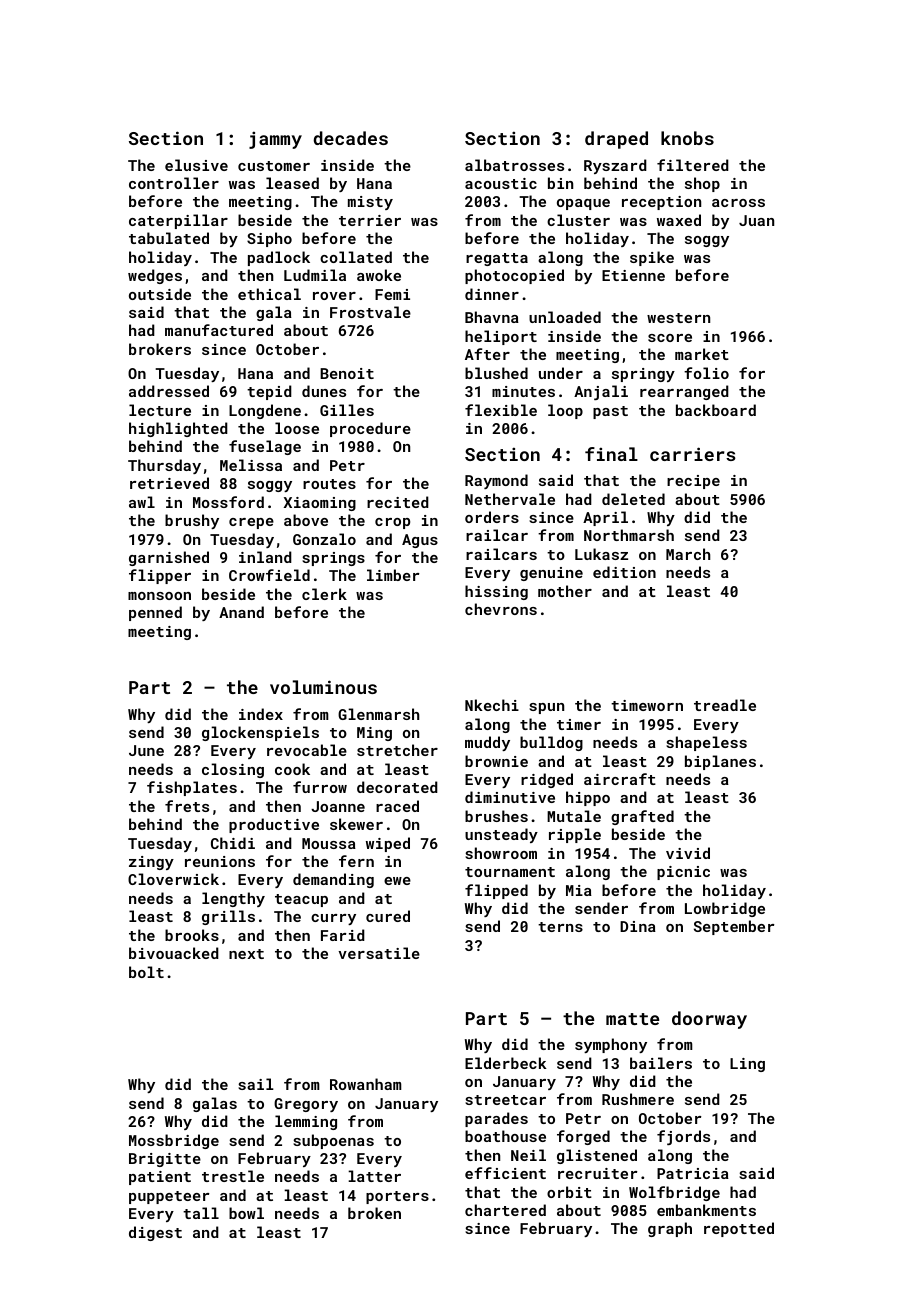  I want to click on knobs, so click(687, 138).
